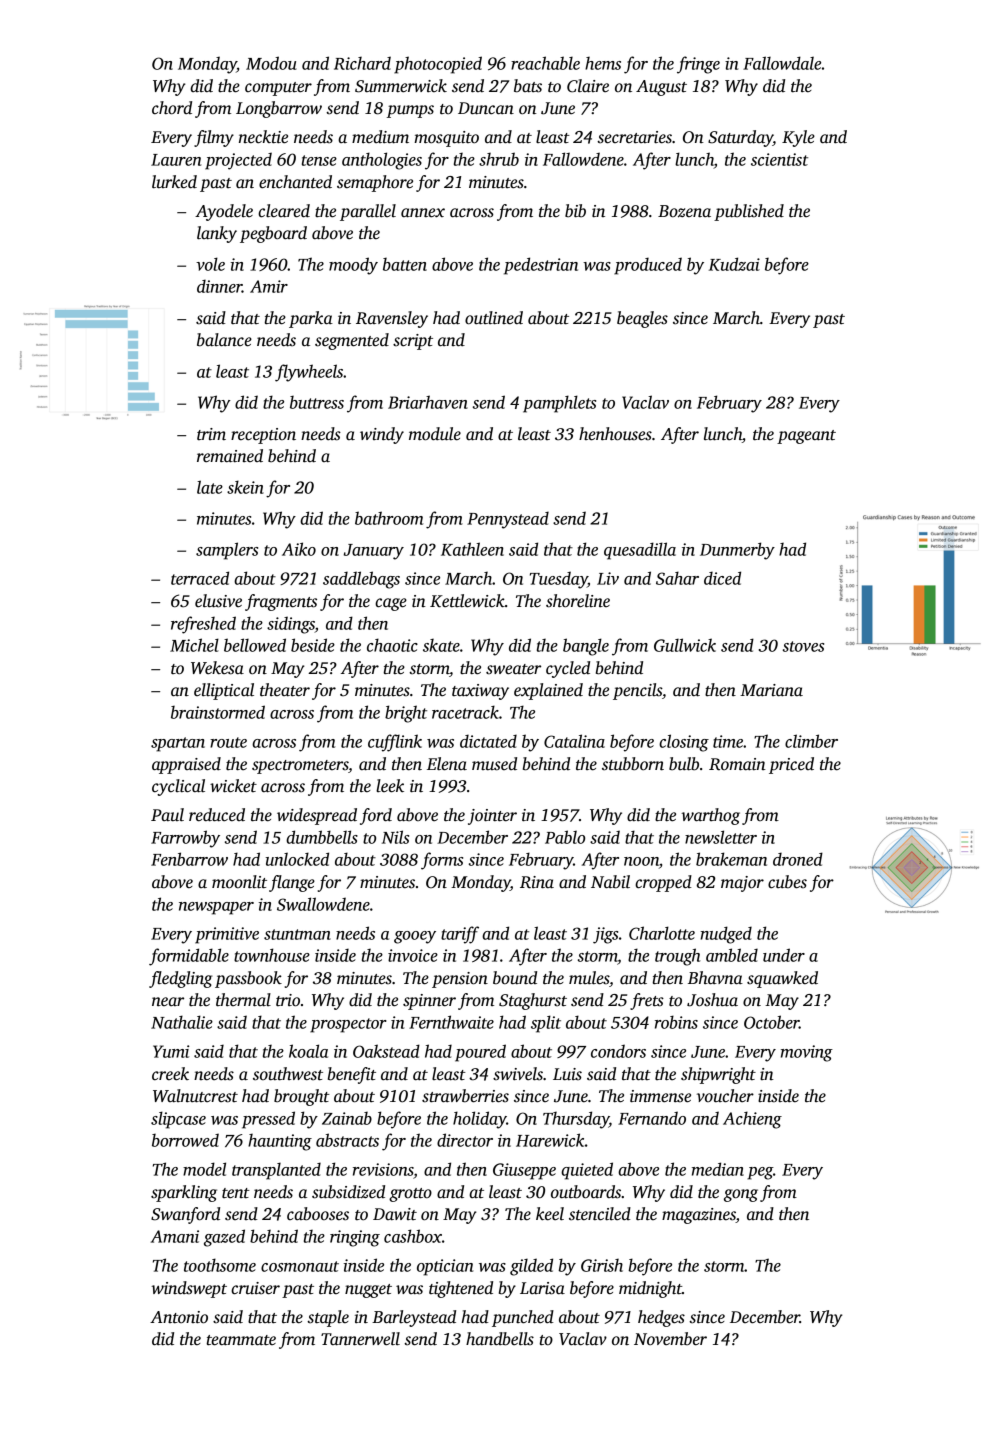 The width and height of the screenshot is (1002, 1452). Describe the element at coordinates (752, 1120) in the screenshot. I see `Achieng` at that location.
